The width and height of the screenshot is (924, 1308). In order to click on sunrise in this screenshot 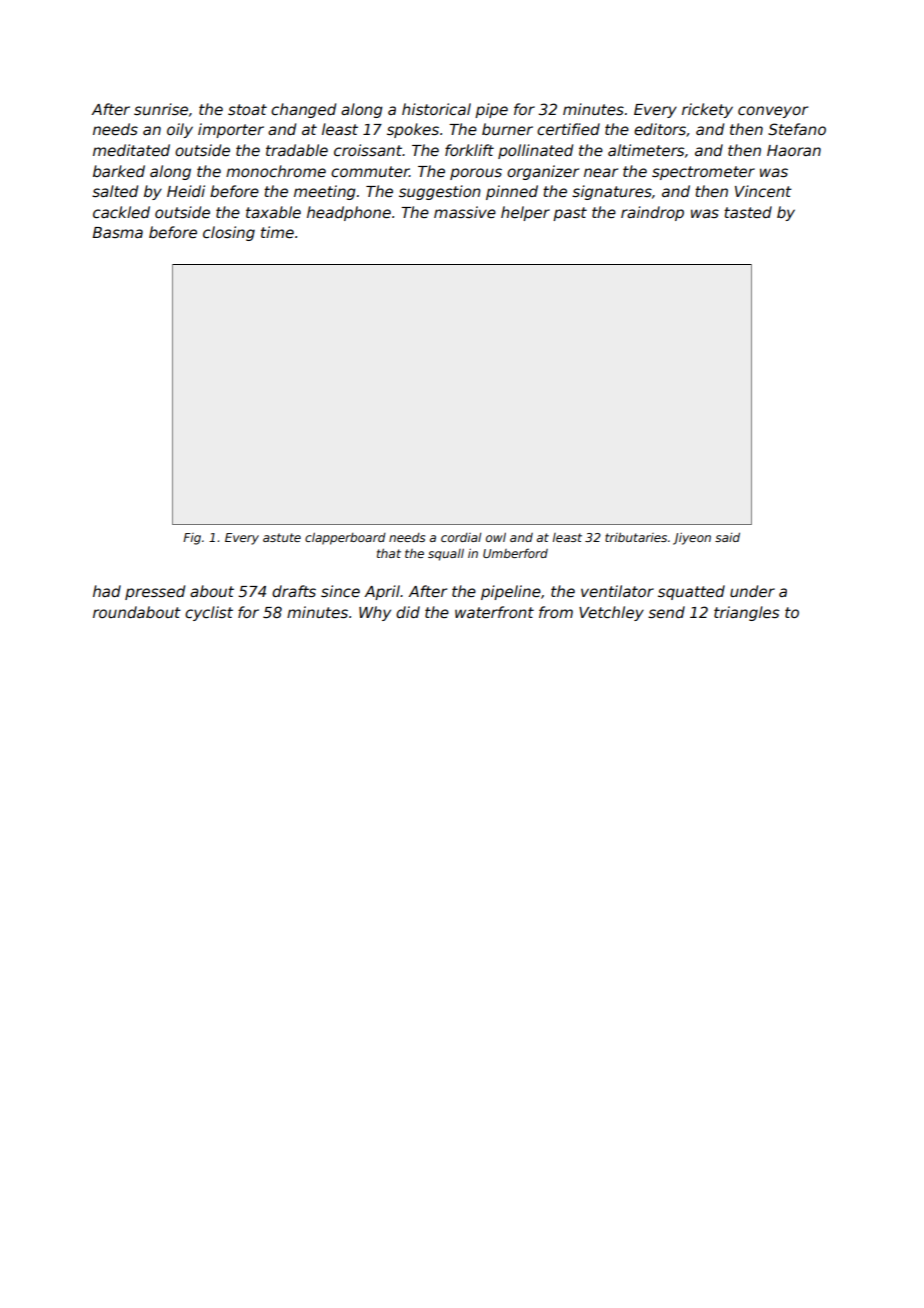, I will do `click(161, 109)`.
